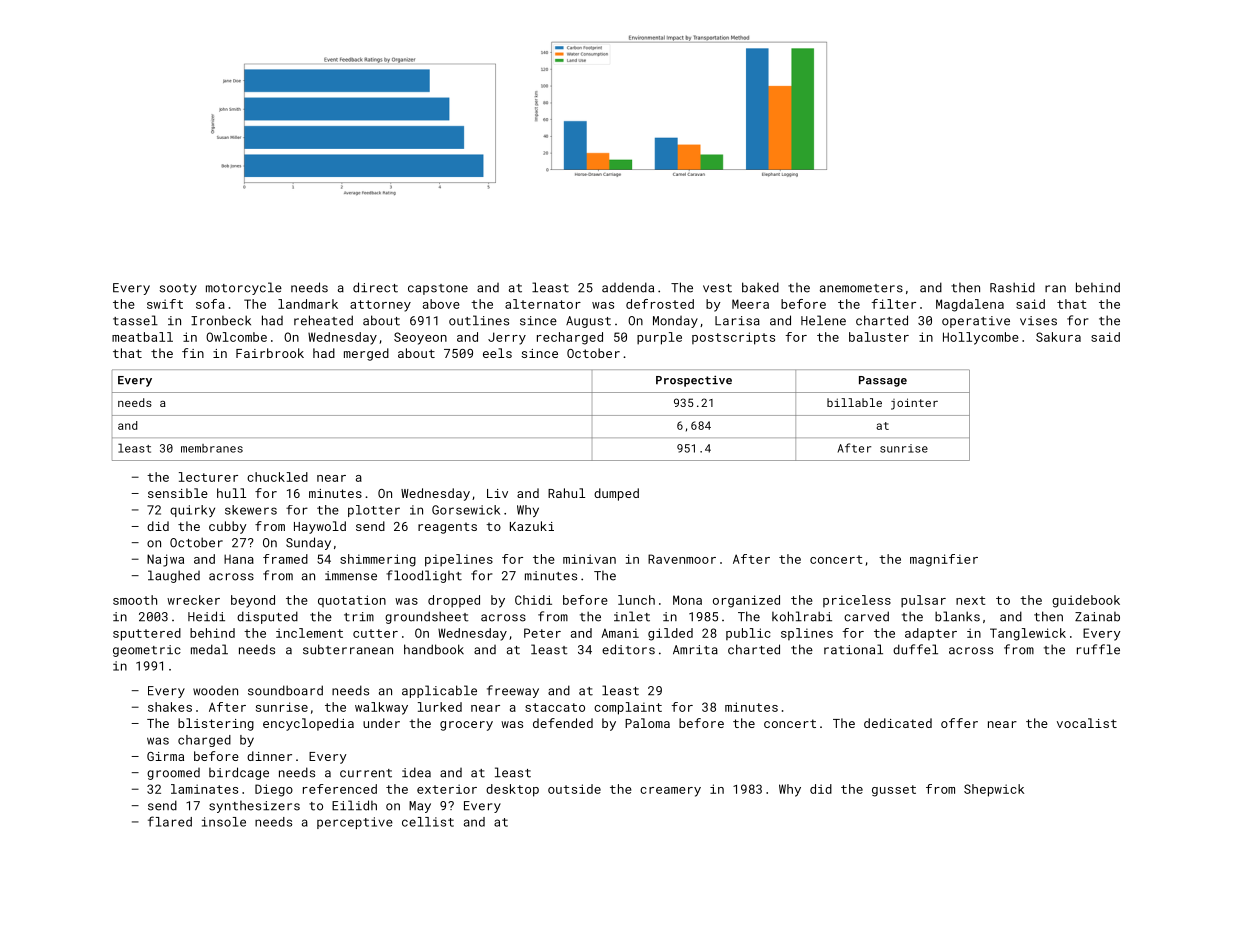 Image resolution: width=1233 pixels, height=952 pixels. I want to click on cellist, so click(428, 822).
